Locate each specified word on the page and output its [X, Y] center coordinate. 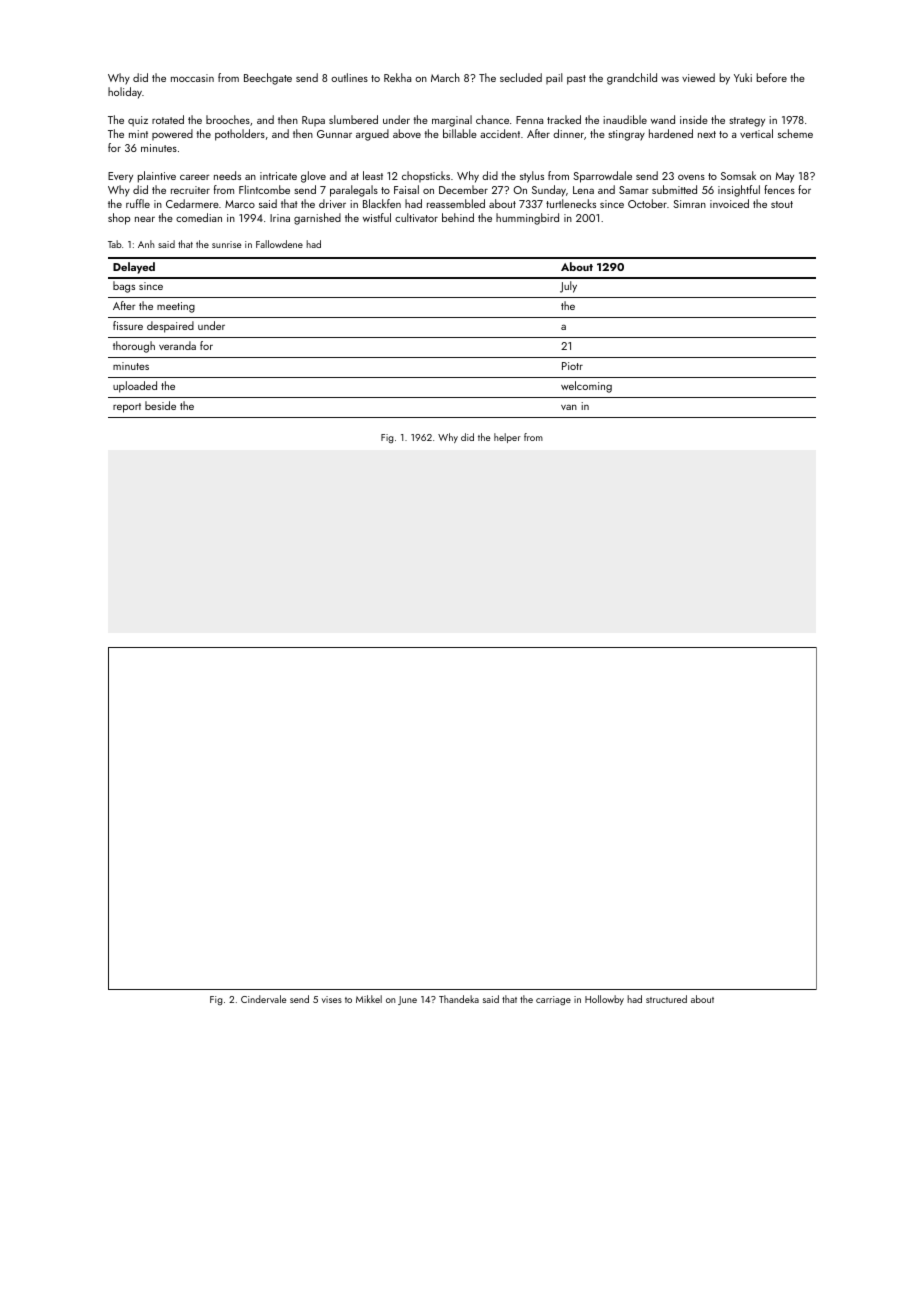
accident [500, 133]
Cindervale [263, 999]
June [407, 1000]
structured [666, 999]
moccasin [192, 78]
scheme [795, 133]
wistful [377, 217]
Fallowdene [279, 244]
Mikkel [369, 999]
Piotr [572, 366]
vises [332, 999]
